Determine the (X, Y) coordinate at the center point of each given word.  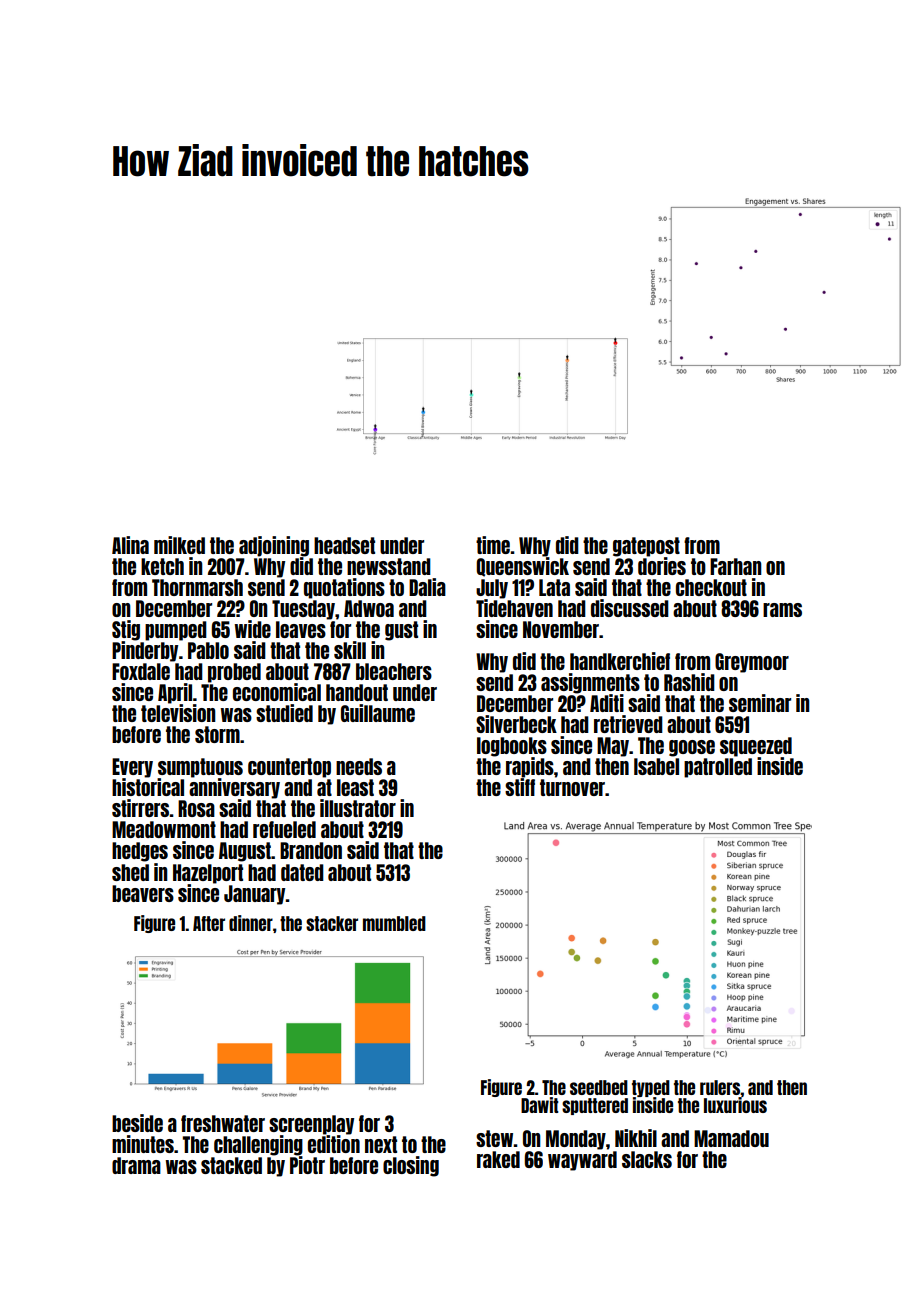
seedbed (599, 1087)
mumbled (394, 923)
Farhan (736, 566)
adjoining (274, 546)
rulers (720, 1087)
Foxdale (141, 671)
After (209, 923)
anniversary (234, 788)
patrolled (718, 768)
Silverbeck (516, 724)
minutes (143, 1144)
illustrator (358, 808)
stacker (332, 923)
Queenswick (522, 566)
